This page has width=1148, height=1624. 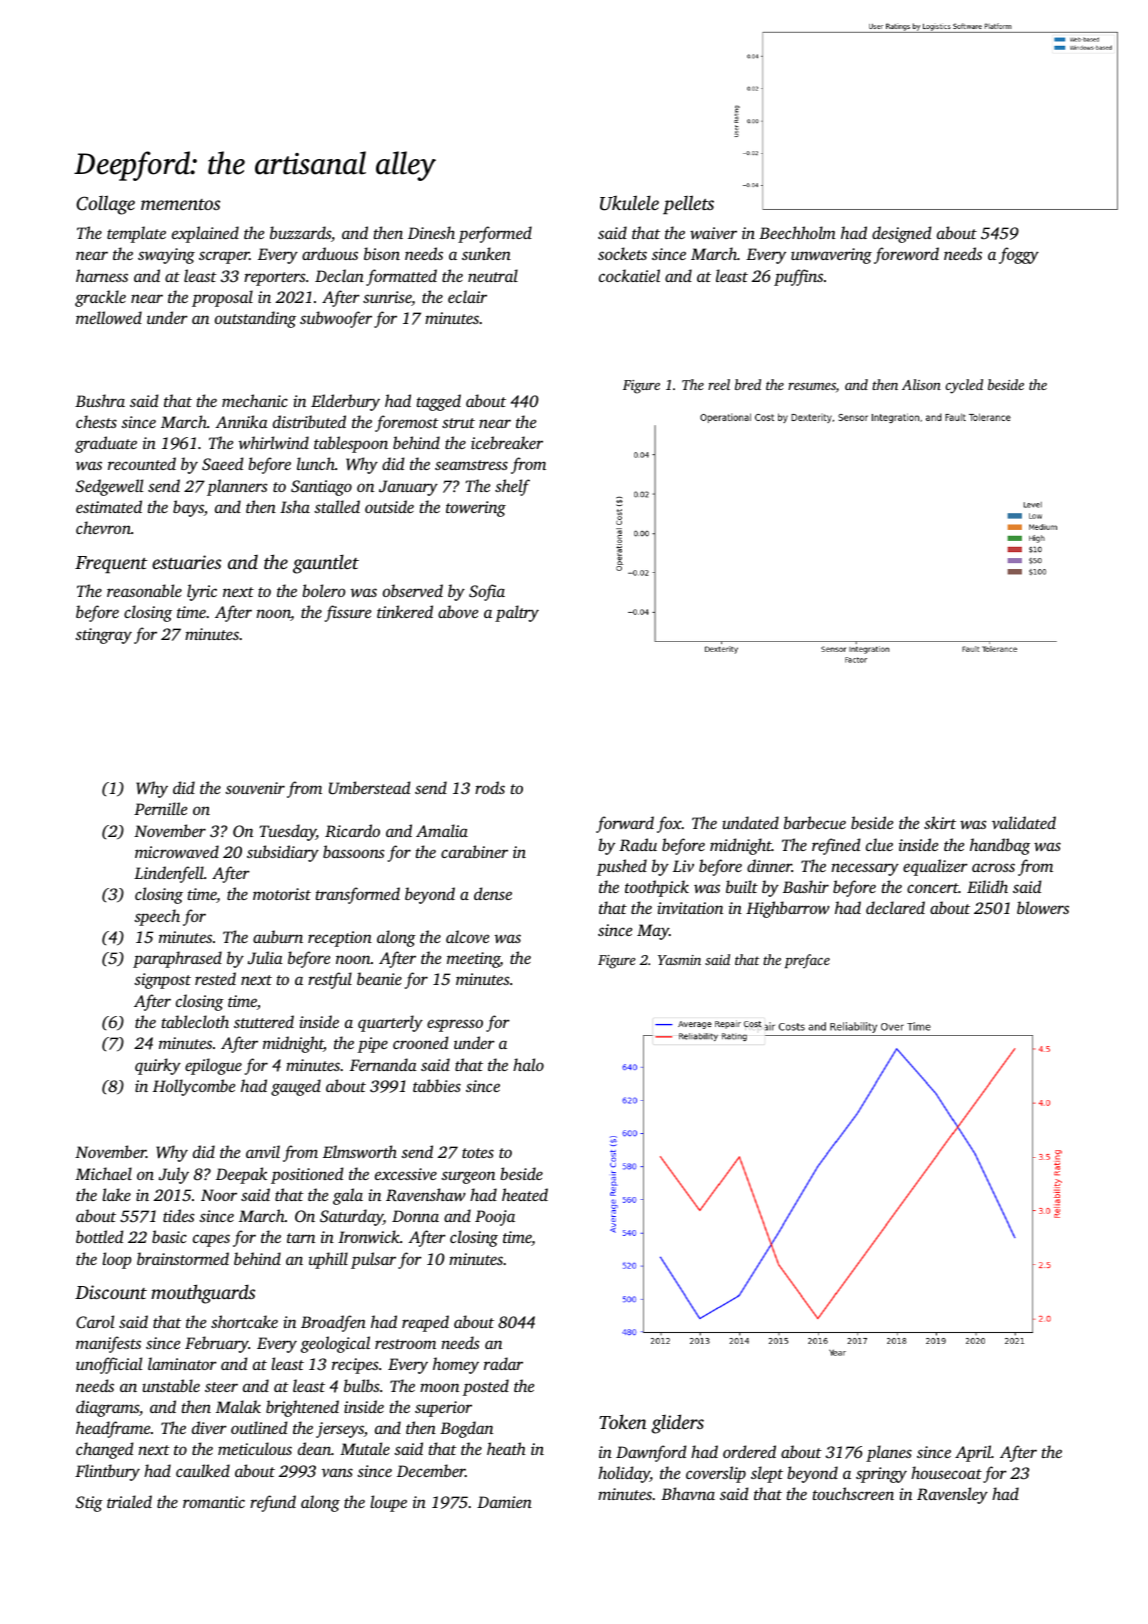 I want to click on shelf, so click(x=512, y=487).
